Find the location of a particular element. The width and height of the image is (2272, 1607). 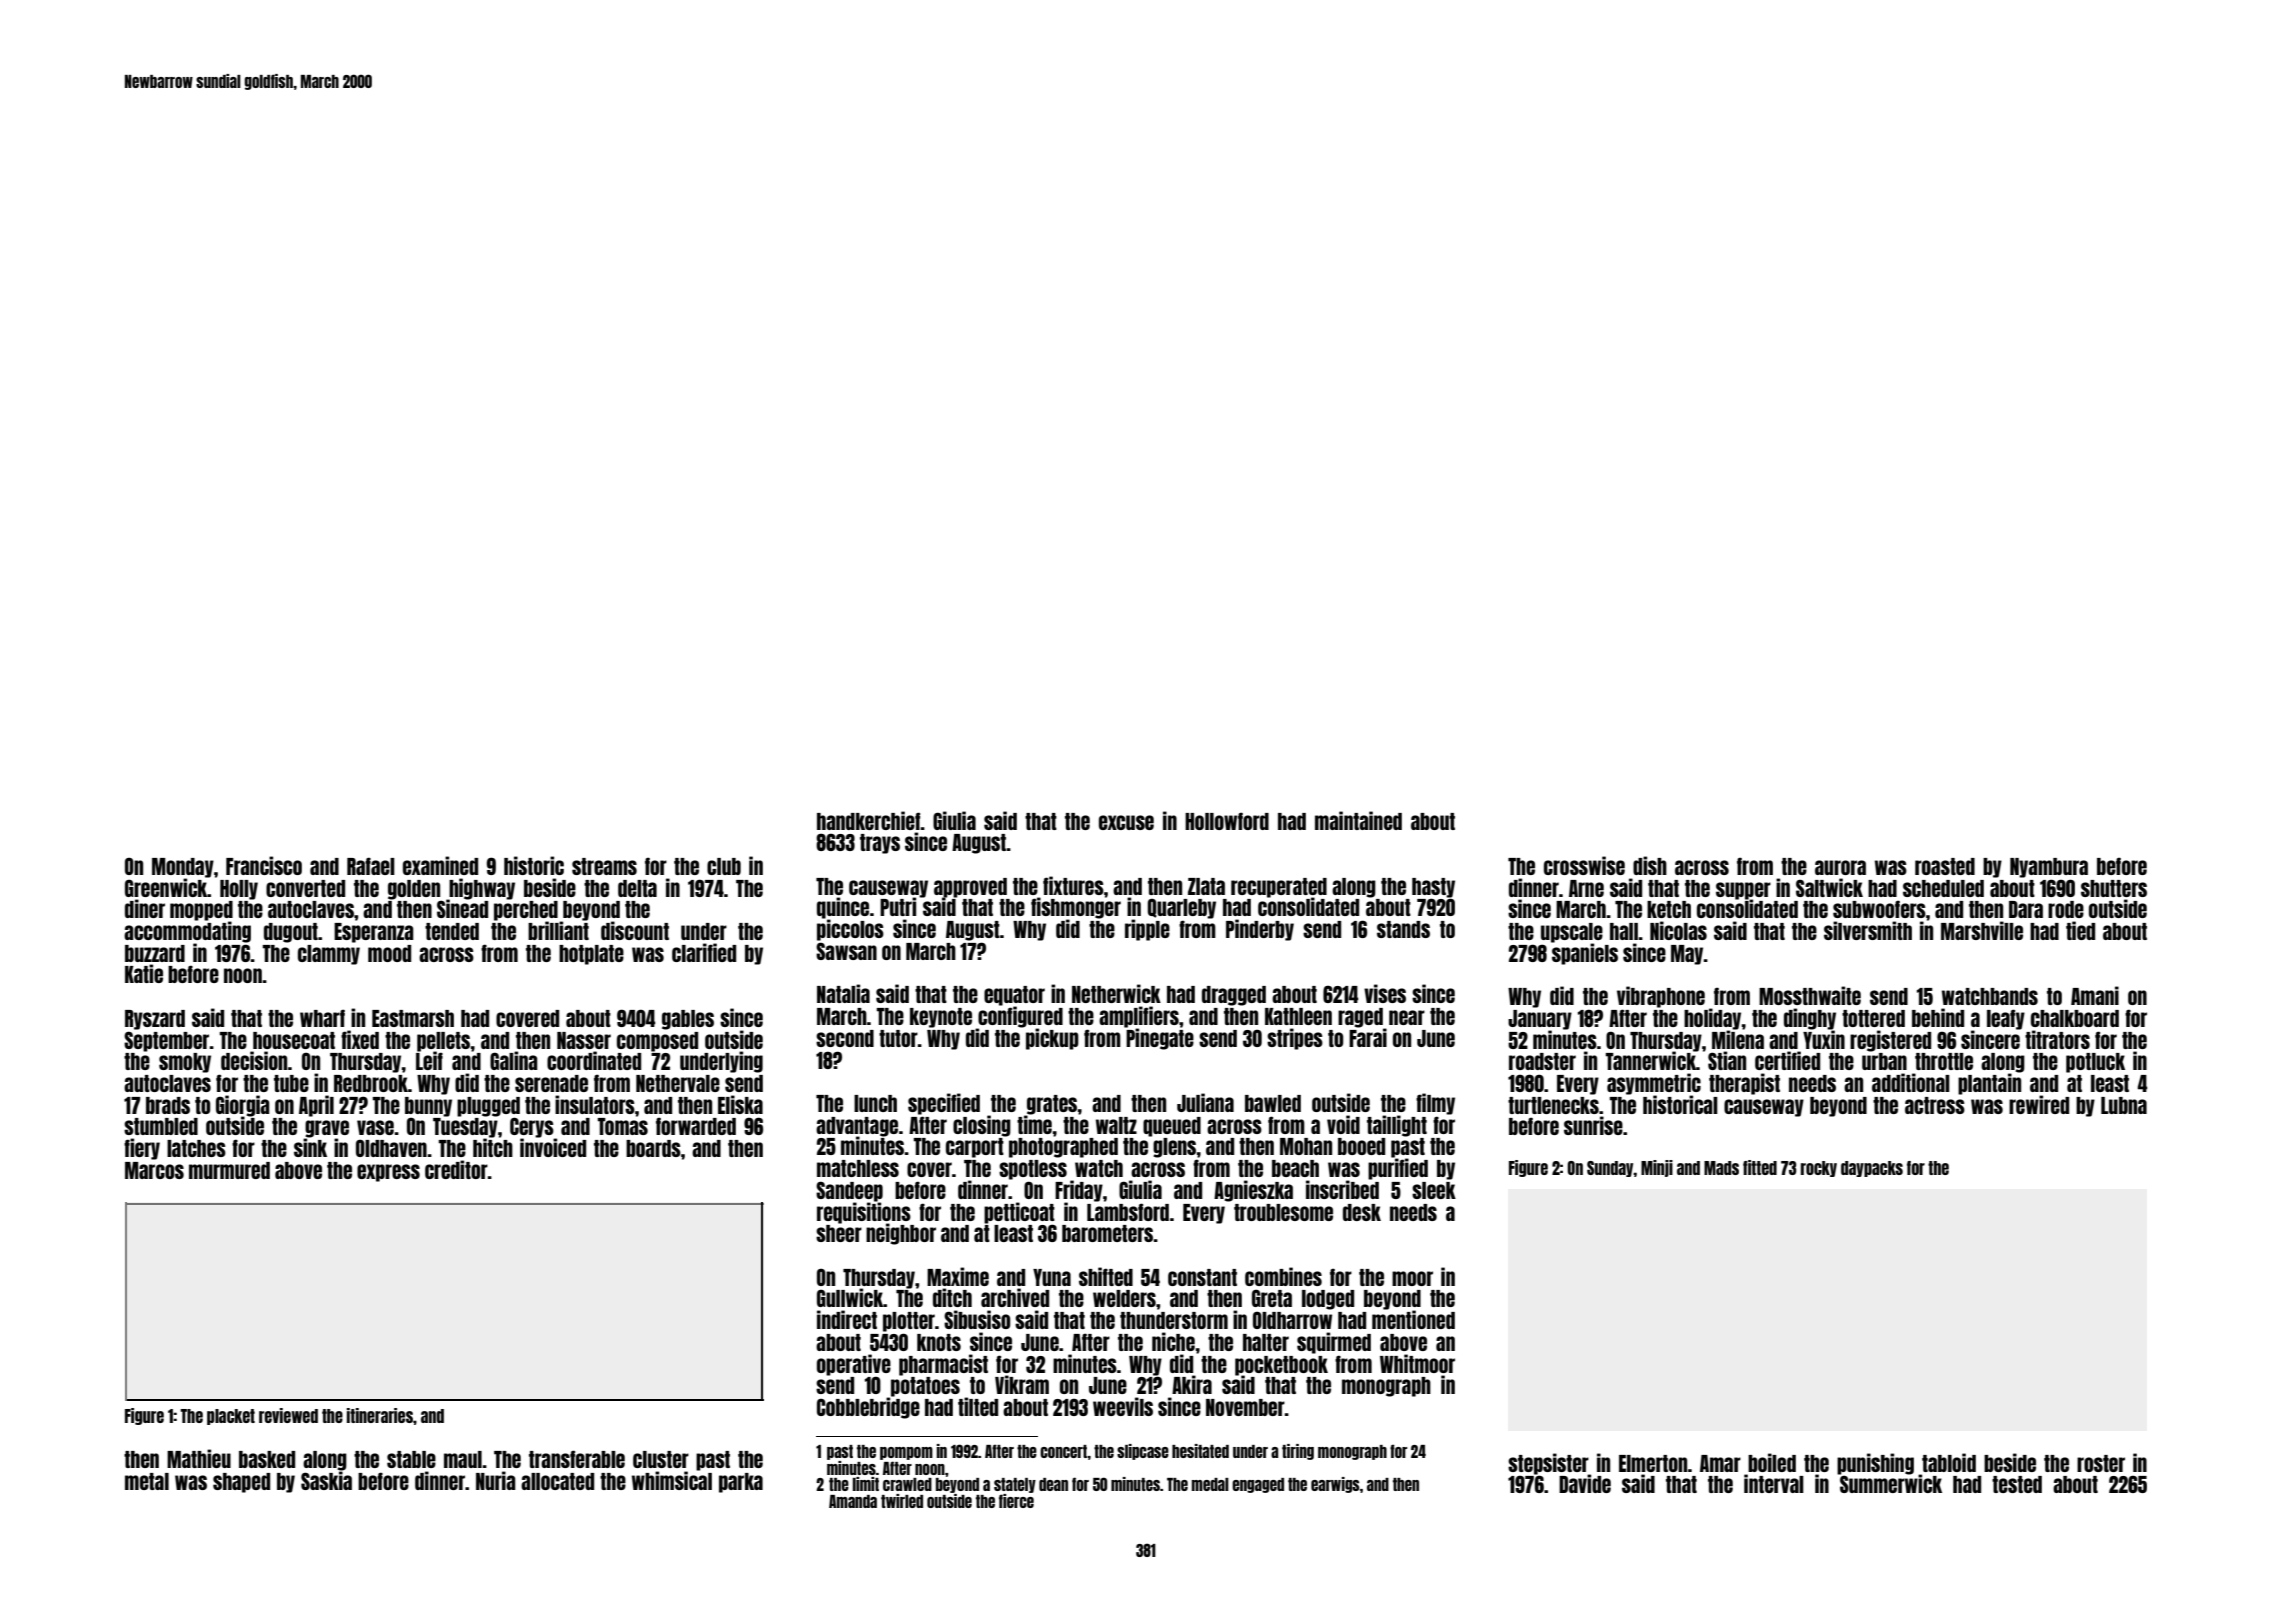

Amanda is located at coordinates (853, 1501).
